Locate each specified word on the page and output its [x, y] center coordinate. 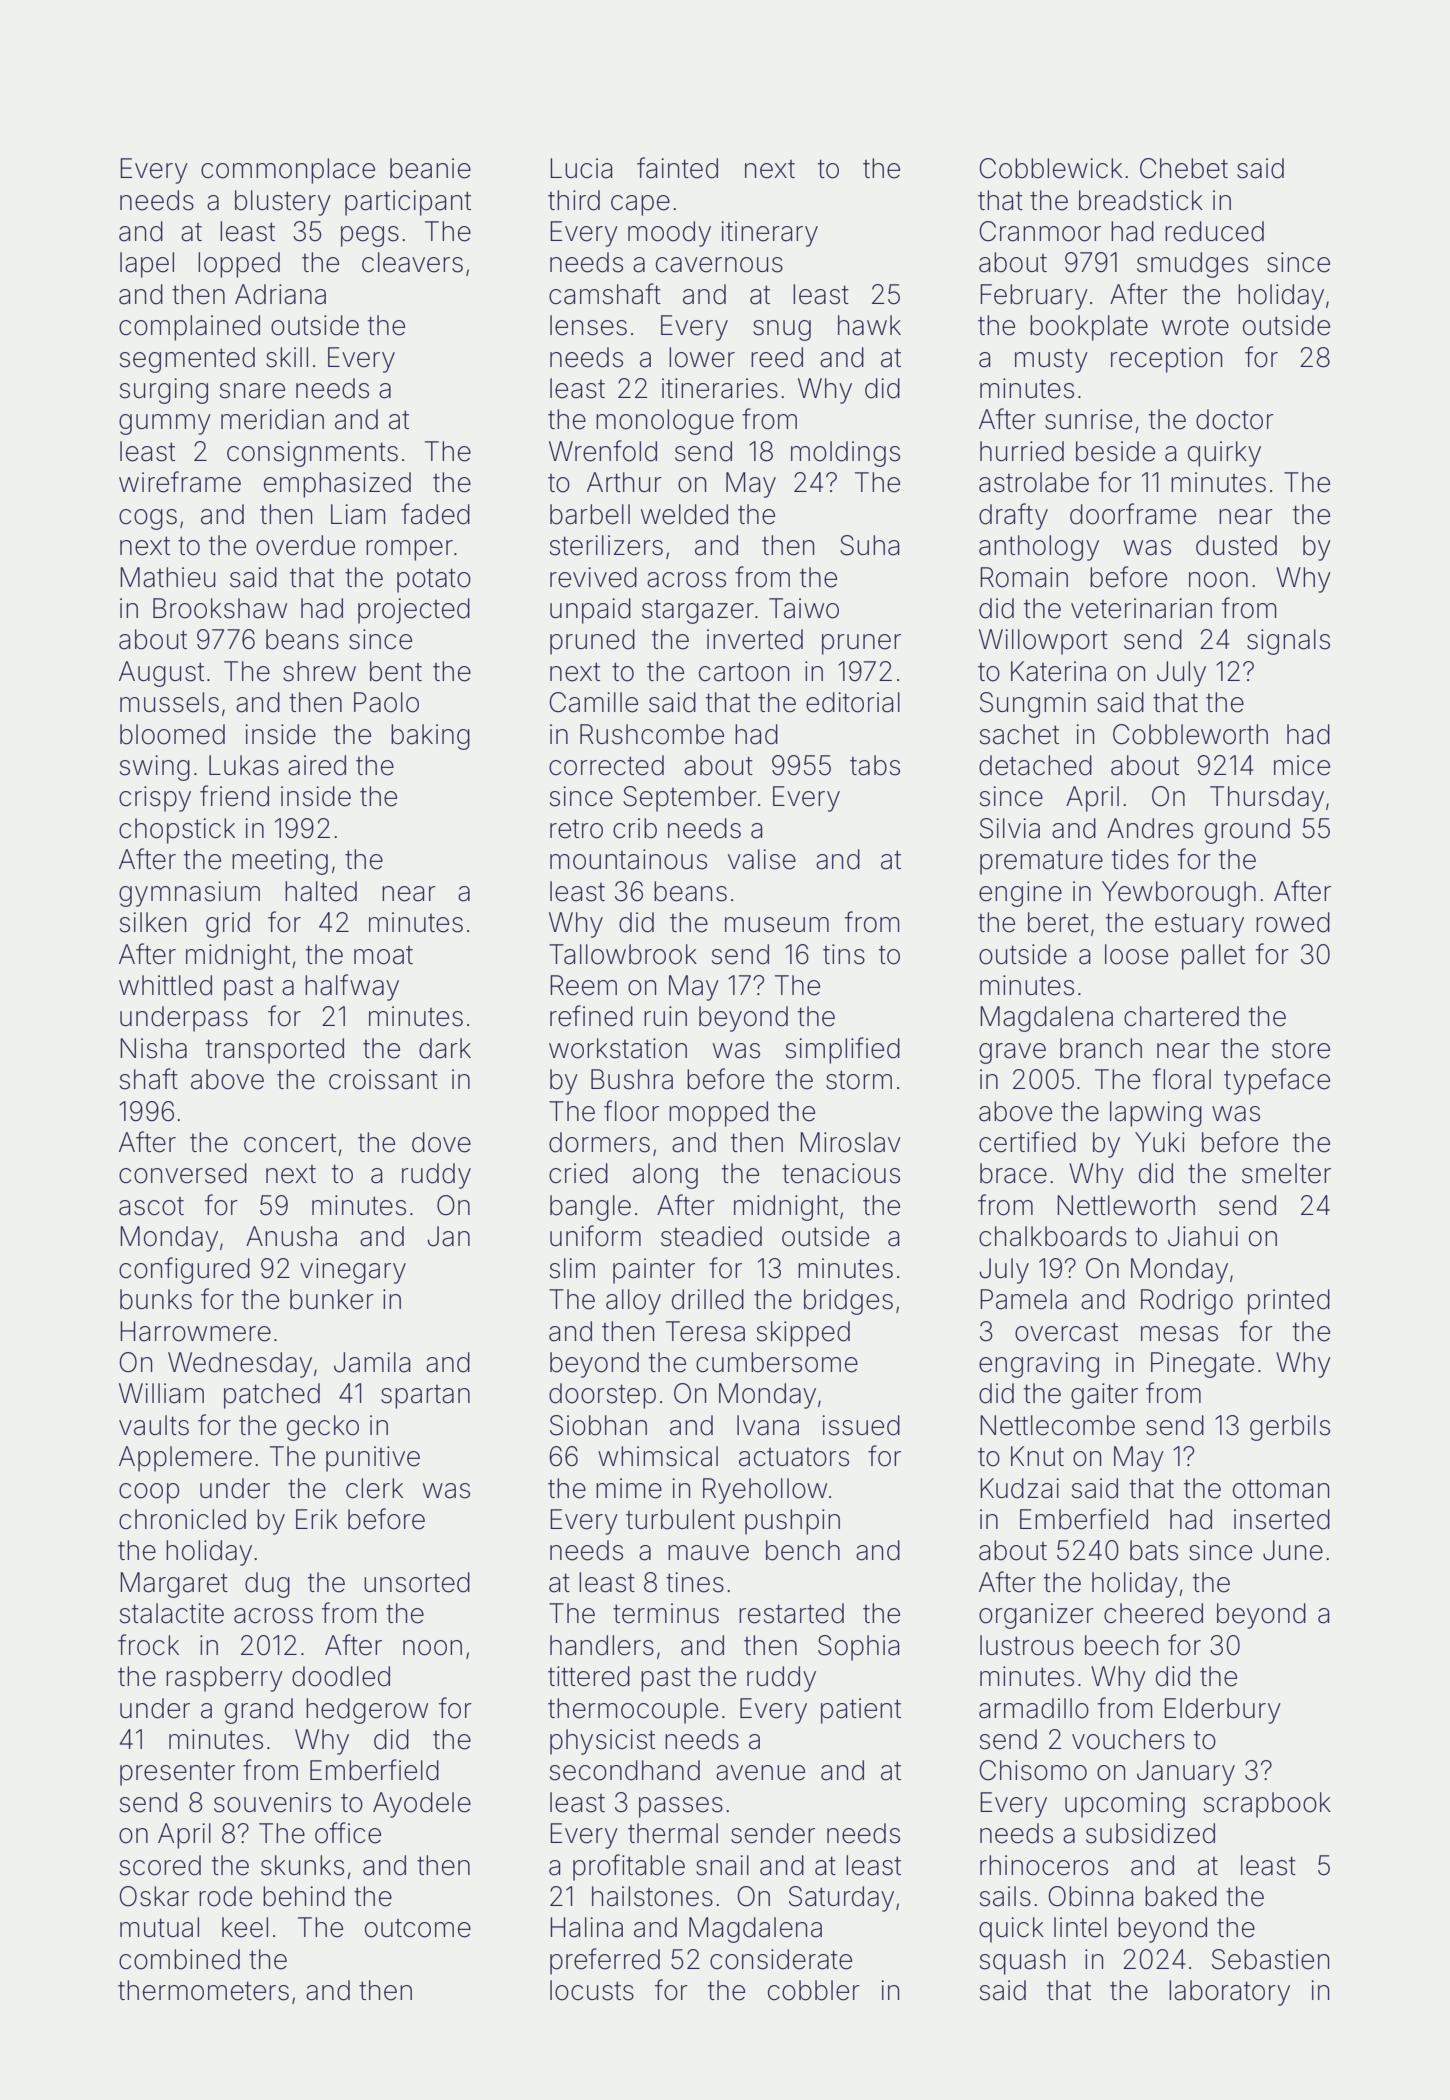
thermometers [203, 1990]
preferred [605, 1961]
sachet [1019, 734]
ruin [665, 1016]
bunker [332, 1299]
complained [189, 328]
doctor [1235, 419]
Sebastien [1270, 1959]
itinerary [769, 234]
